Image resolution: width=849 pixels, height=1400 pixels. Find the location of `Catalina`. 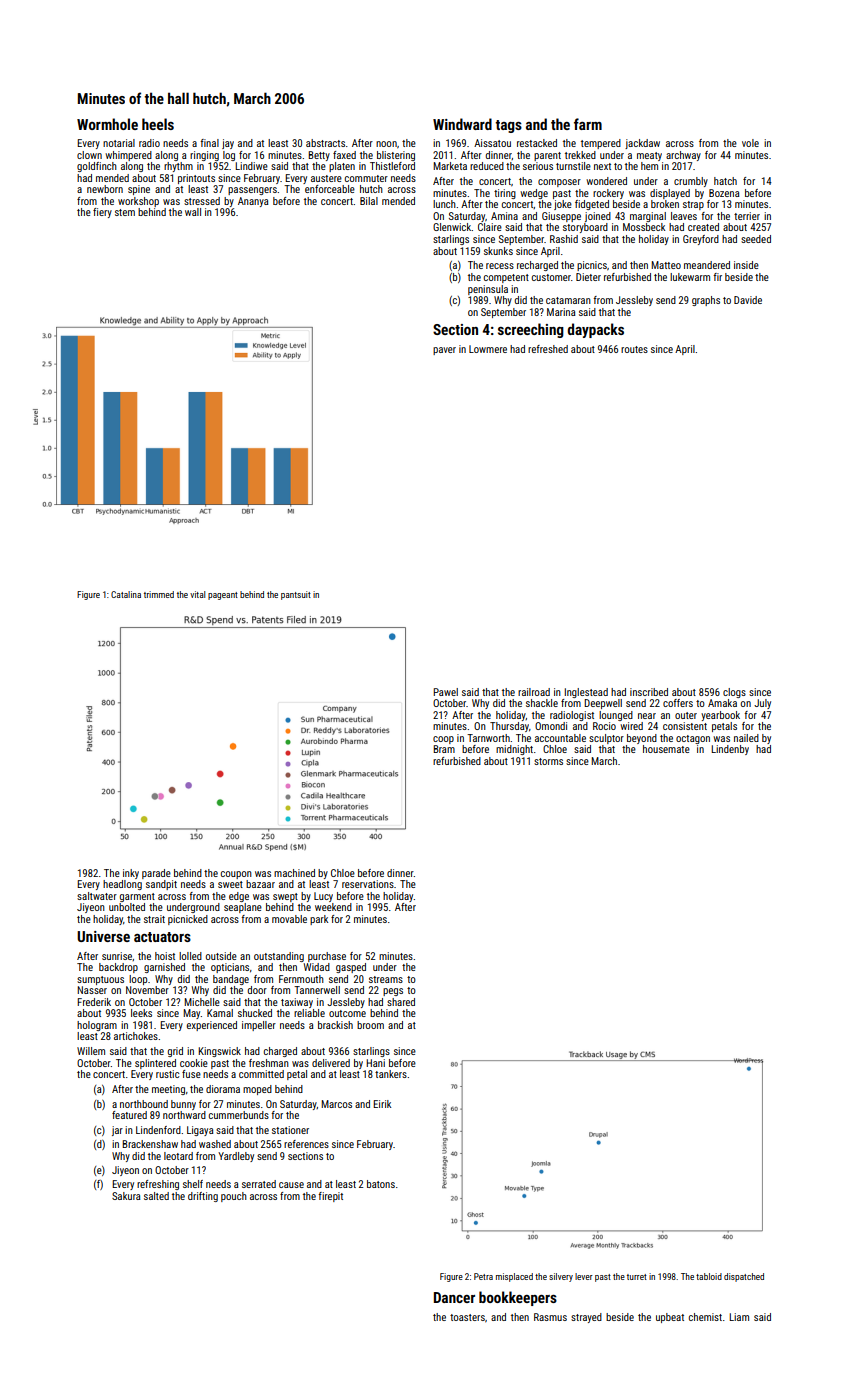

Catalina is located at coordinates (126, 594).
